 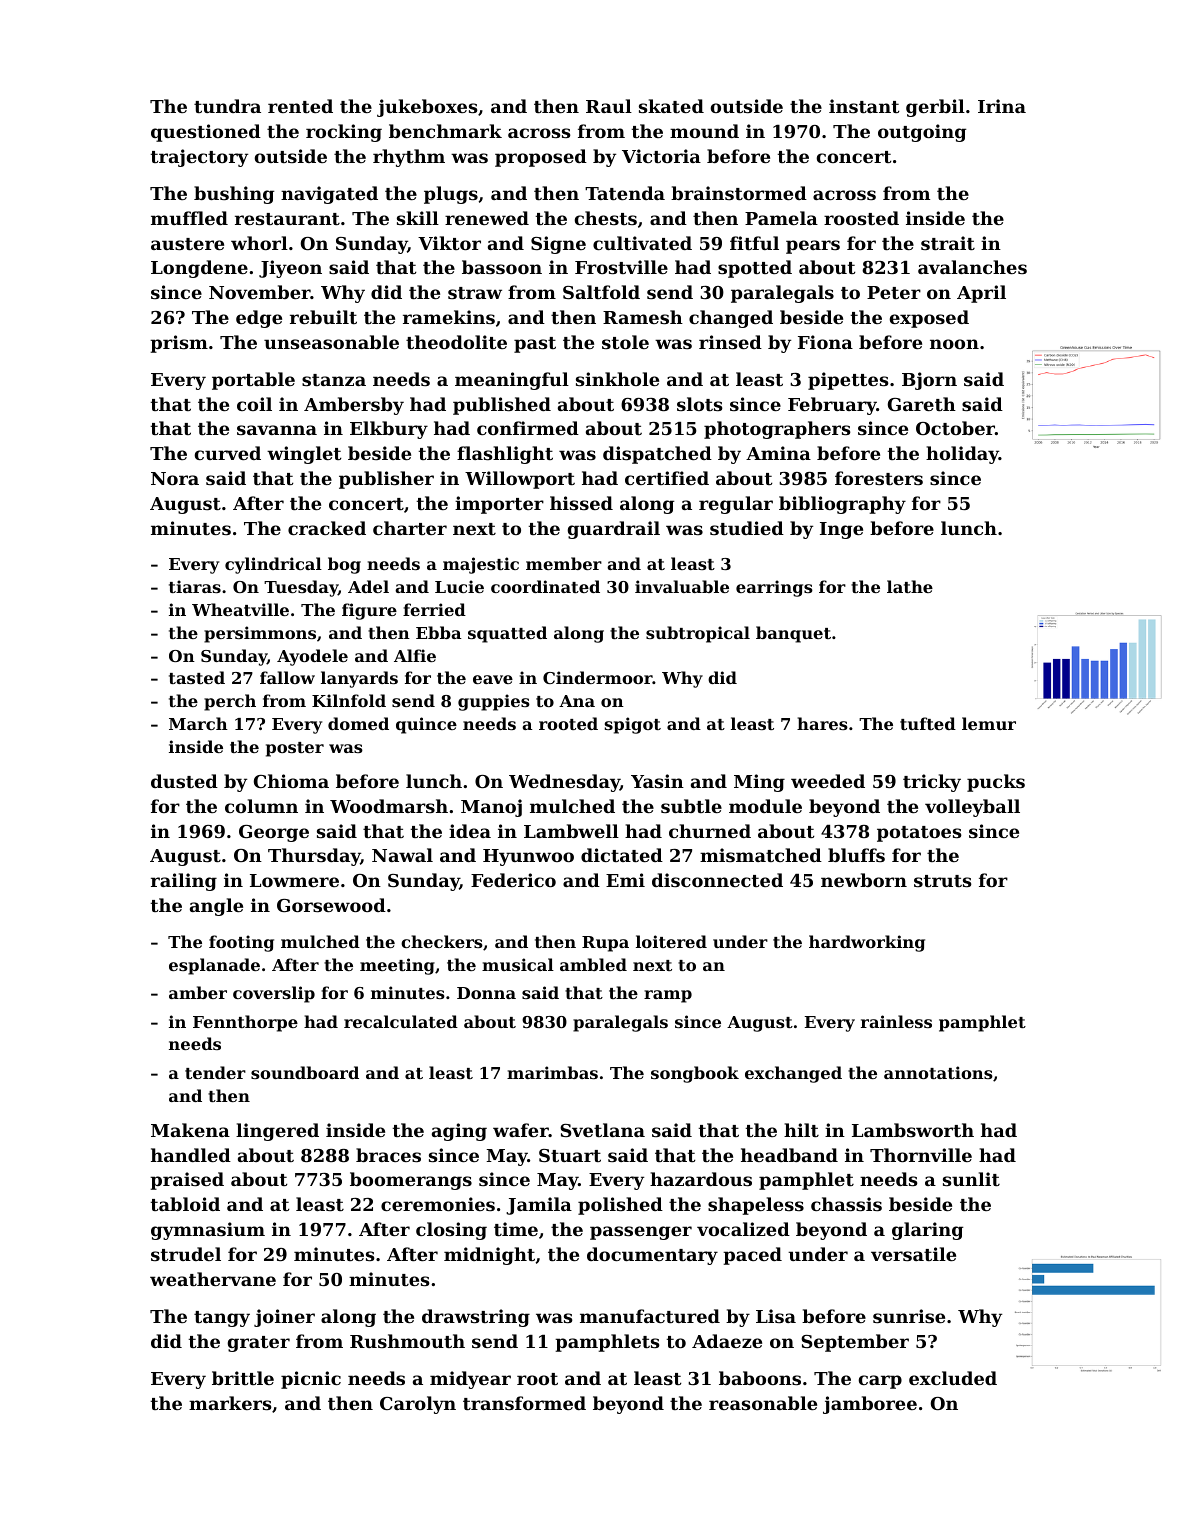 I want to click on lathe, so click(x=910, y=586).
